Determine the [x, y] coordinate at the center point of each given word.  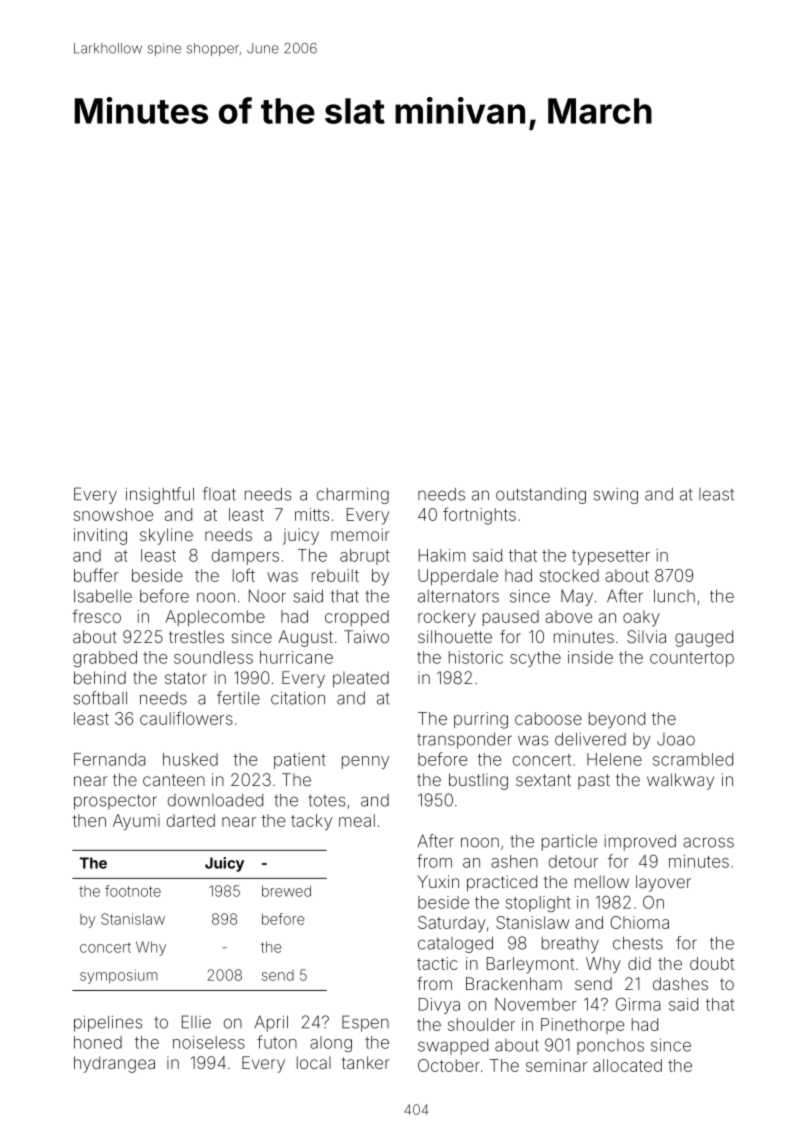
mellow [602, 881]
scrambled [693, 759]
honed [98, 1042]
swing [615, 496]
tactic [437, 963]
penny [365, 762]
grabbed [105, 659]
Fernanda [110, 759]
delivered [590, 739]
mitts [312, 514]
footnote [133, 891]
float [219, 494]
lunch [674, 596]
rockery [447, 618]
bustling [478, 781]
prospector [115, 802]
